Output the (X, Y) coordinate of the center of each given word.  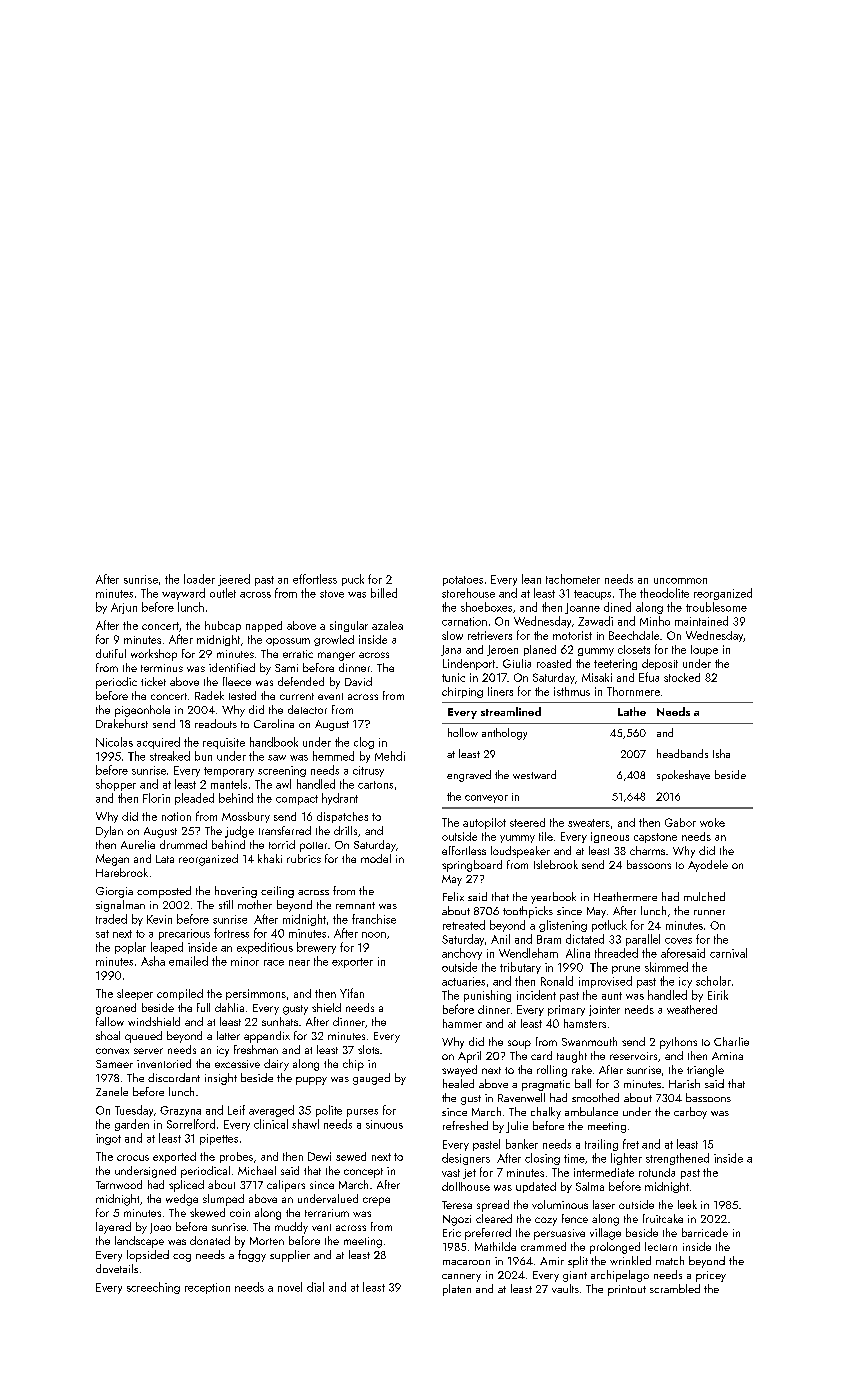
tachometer (573, 579)
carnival (728, 953)
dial (315, 1287)
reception (207, 1288)
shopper (116, 785)
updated (536, 1187)
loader (199, 579)
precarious (184, 934)
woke (712, 822)
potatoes (463, 581)
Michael (257, 1170)
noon (374, 935)
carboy (690, 1113)
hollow (463, 732)
